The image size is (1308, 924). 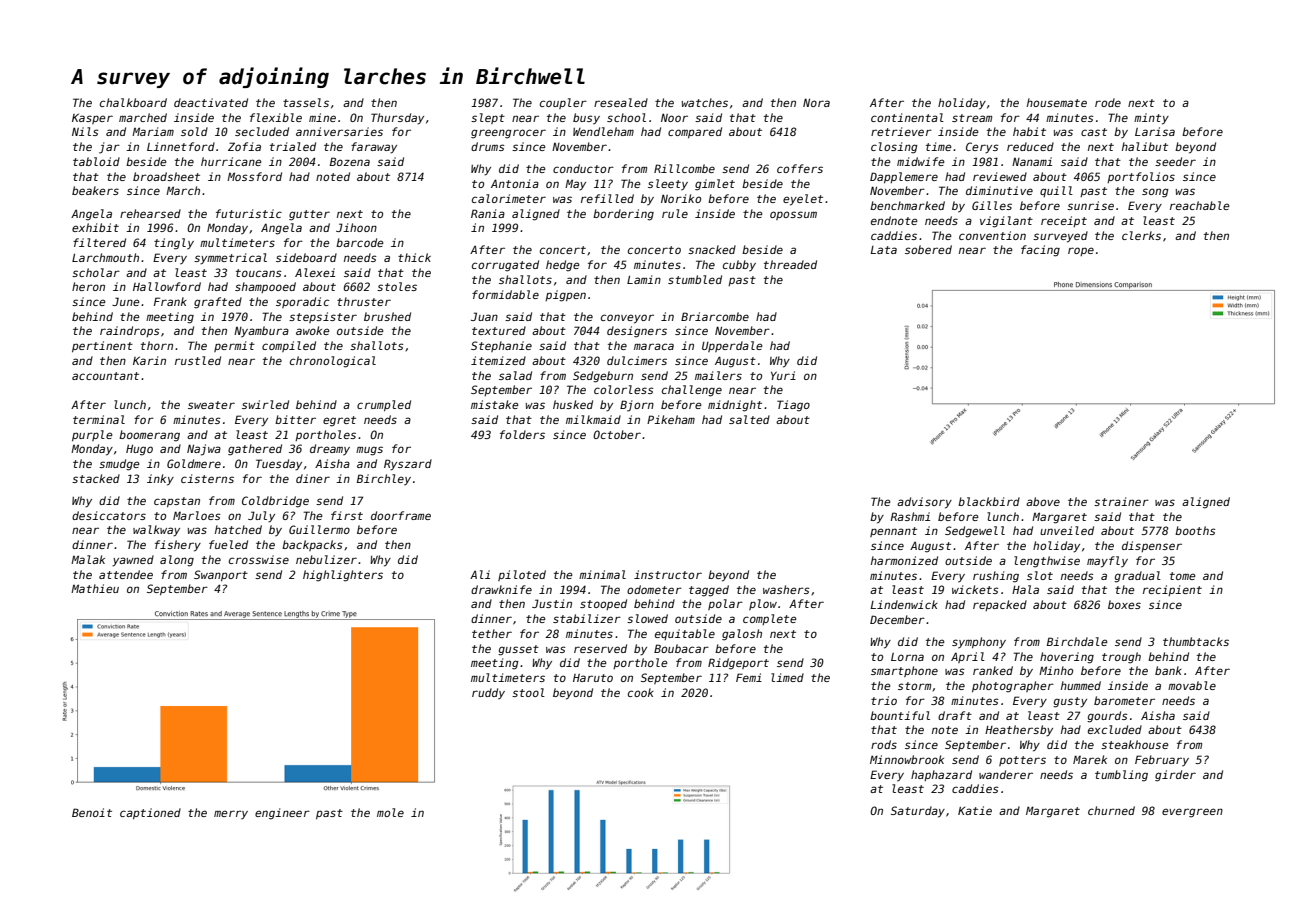 What do you see at coordinates (1183, 576) in the screenshot?
I see `tome` at bounding box center [1183, 576].
